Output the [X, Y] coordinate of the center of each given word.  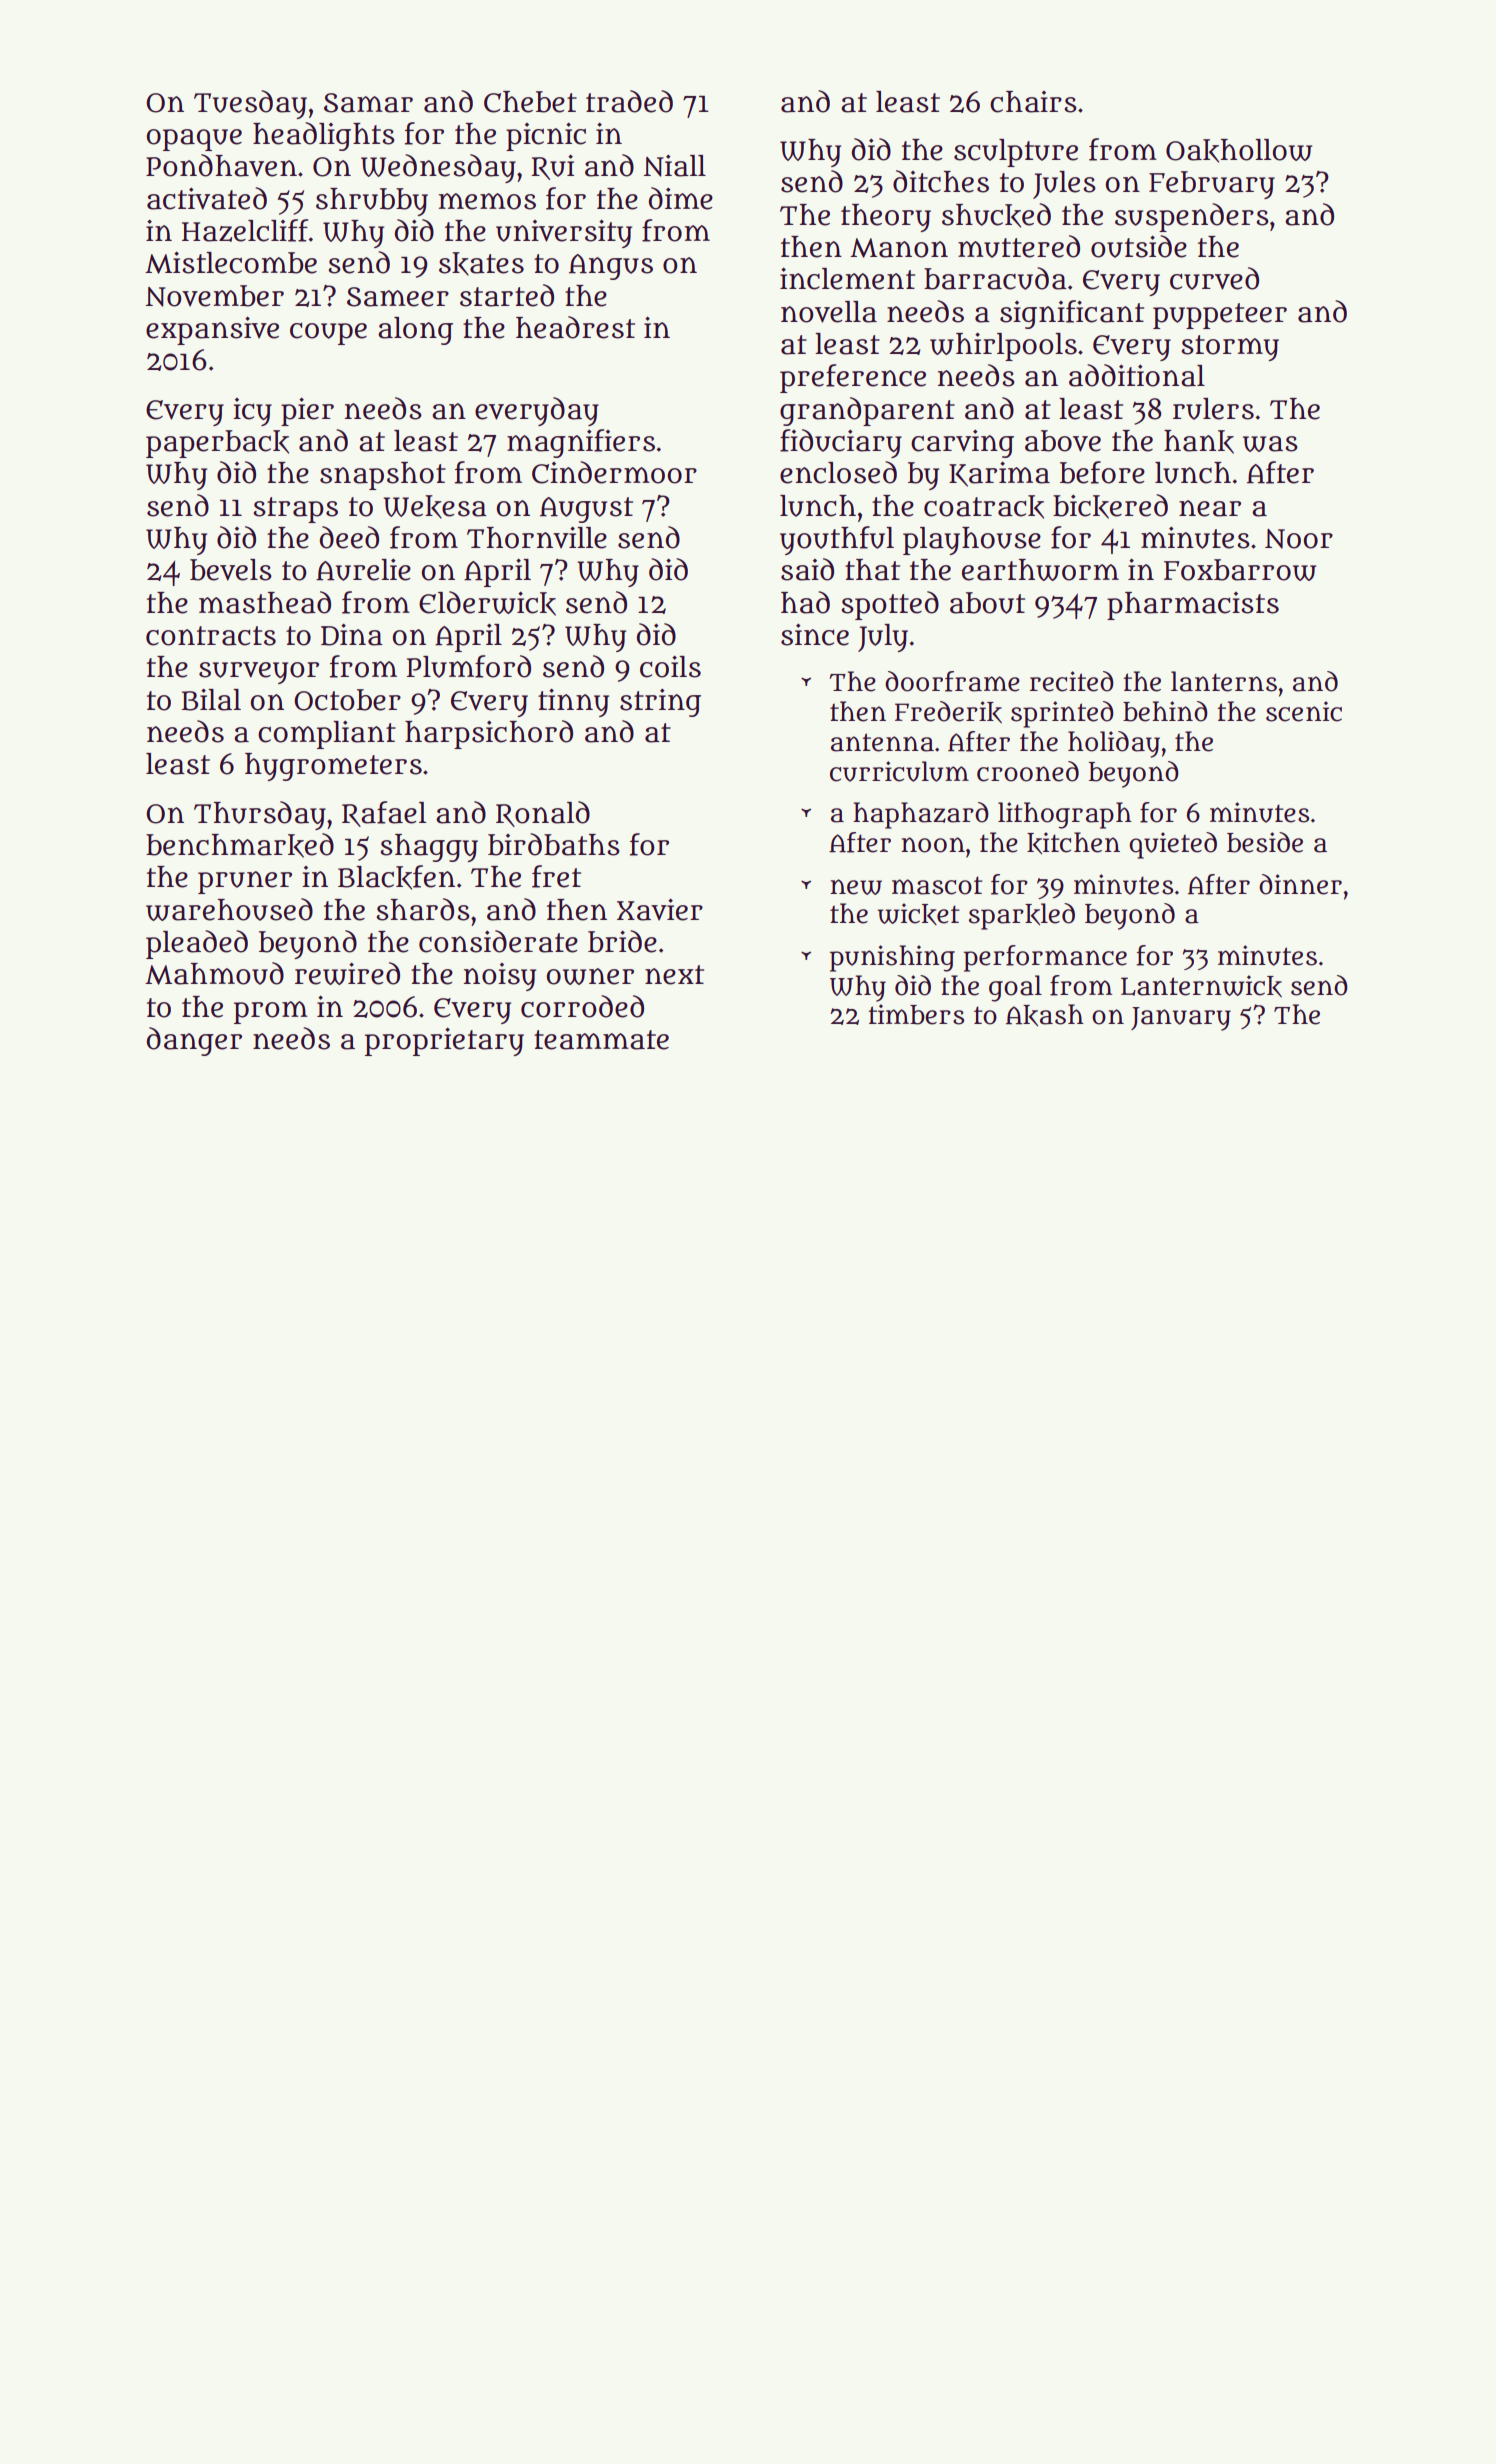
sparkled [1022, 916]
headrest [575, 327]
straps [295, 510]
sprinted [1062, 714]
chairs [1033, 102]
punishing [892, 958]
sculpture [1016, 153]
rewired [347, 973]
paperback [217, 444]
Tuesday [250, 104]
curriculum [899, 771]
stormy [1230, 348]
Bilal [211, 700]
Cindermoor [614, 472]
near [1210, 508]
